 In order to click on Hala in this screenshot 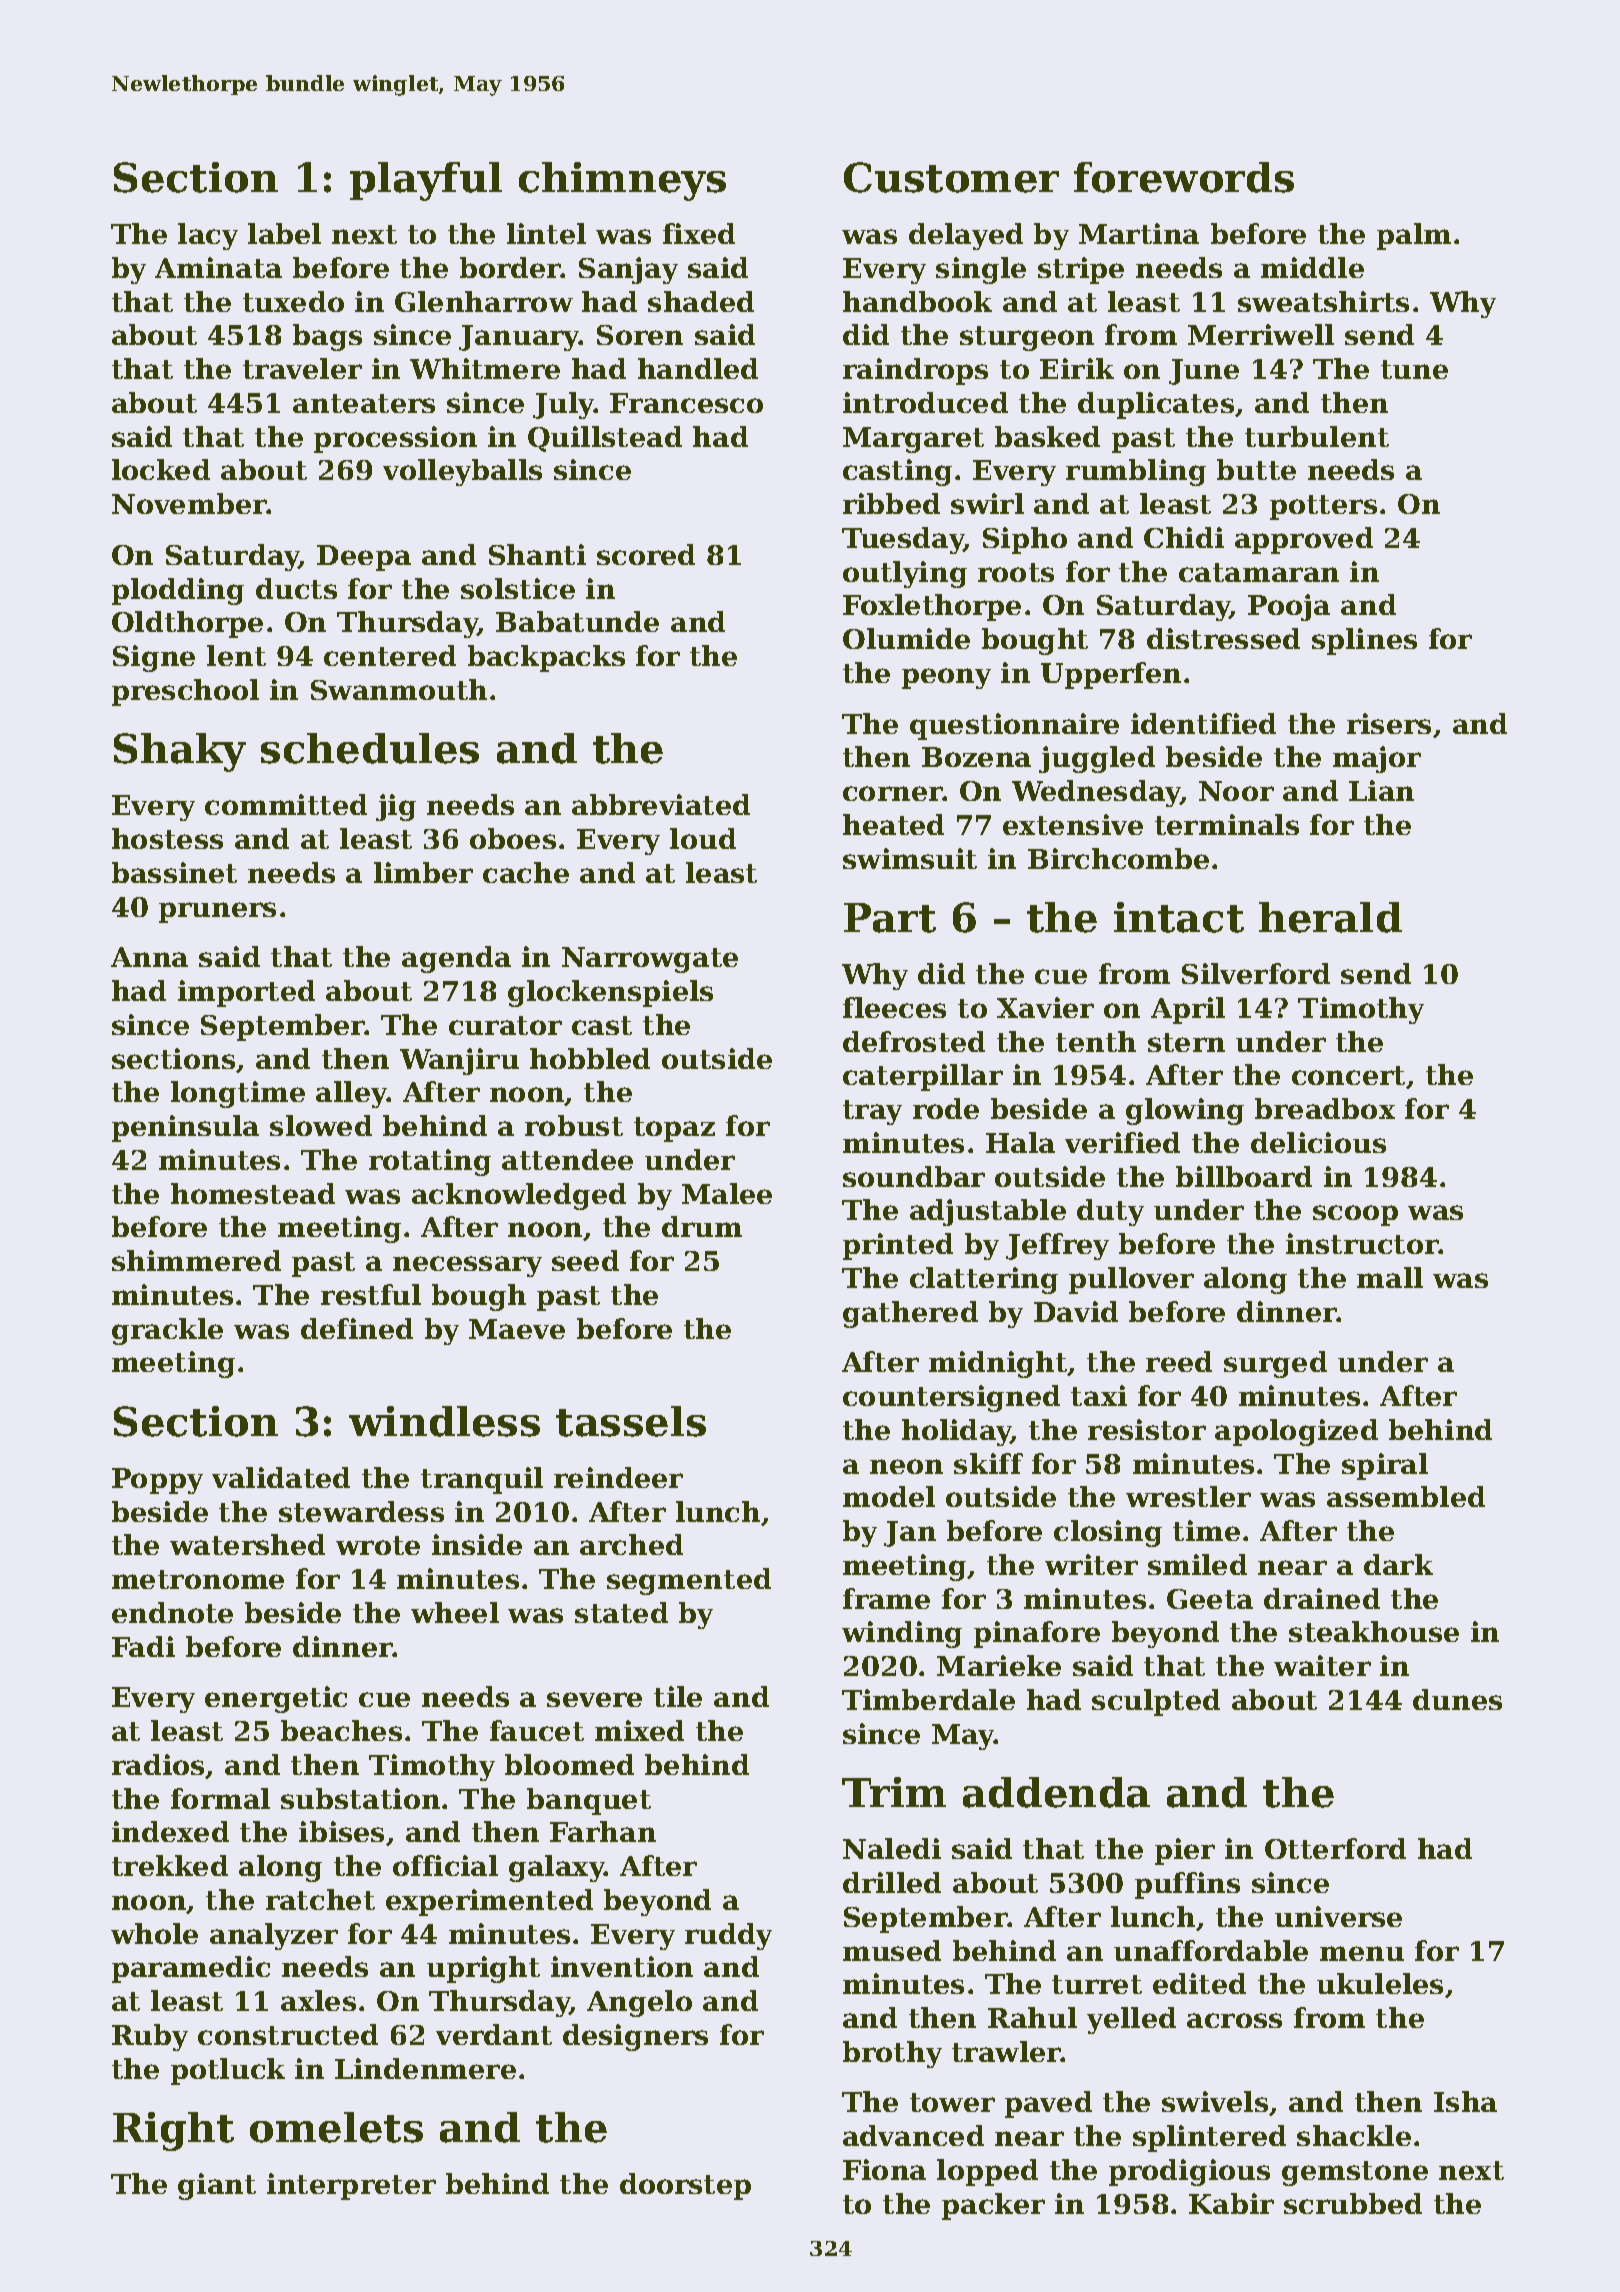, I will do `click(1020, 1142)`.
